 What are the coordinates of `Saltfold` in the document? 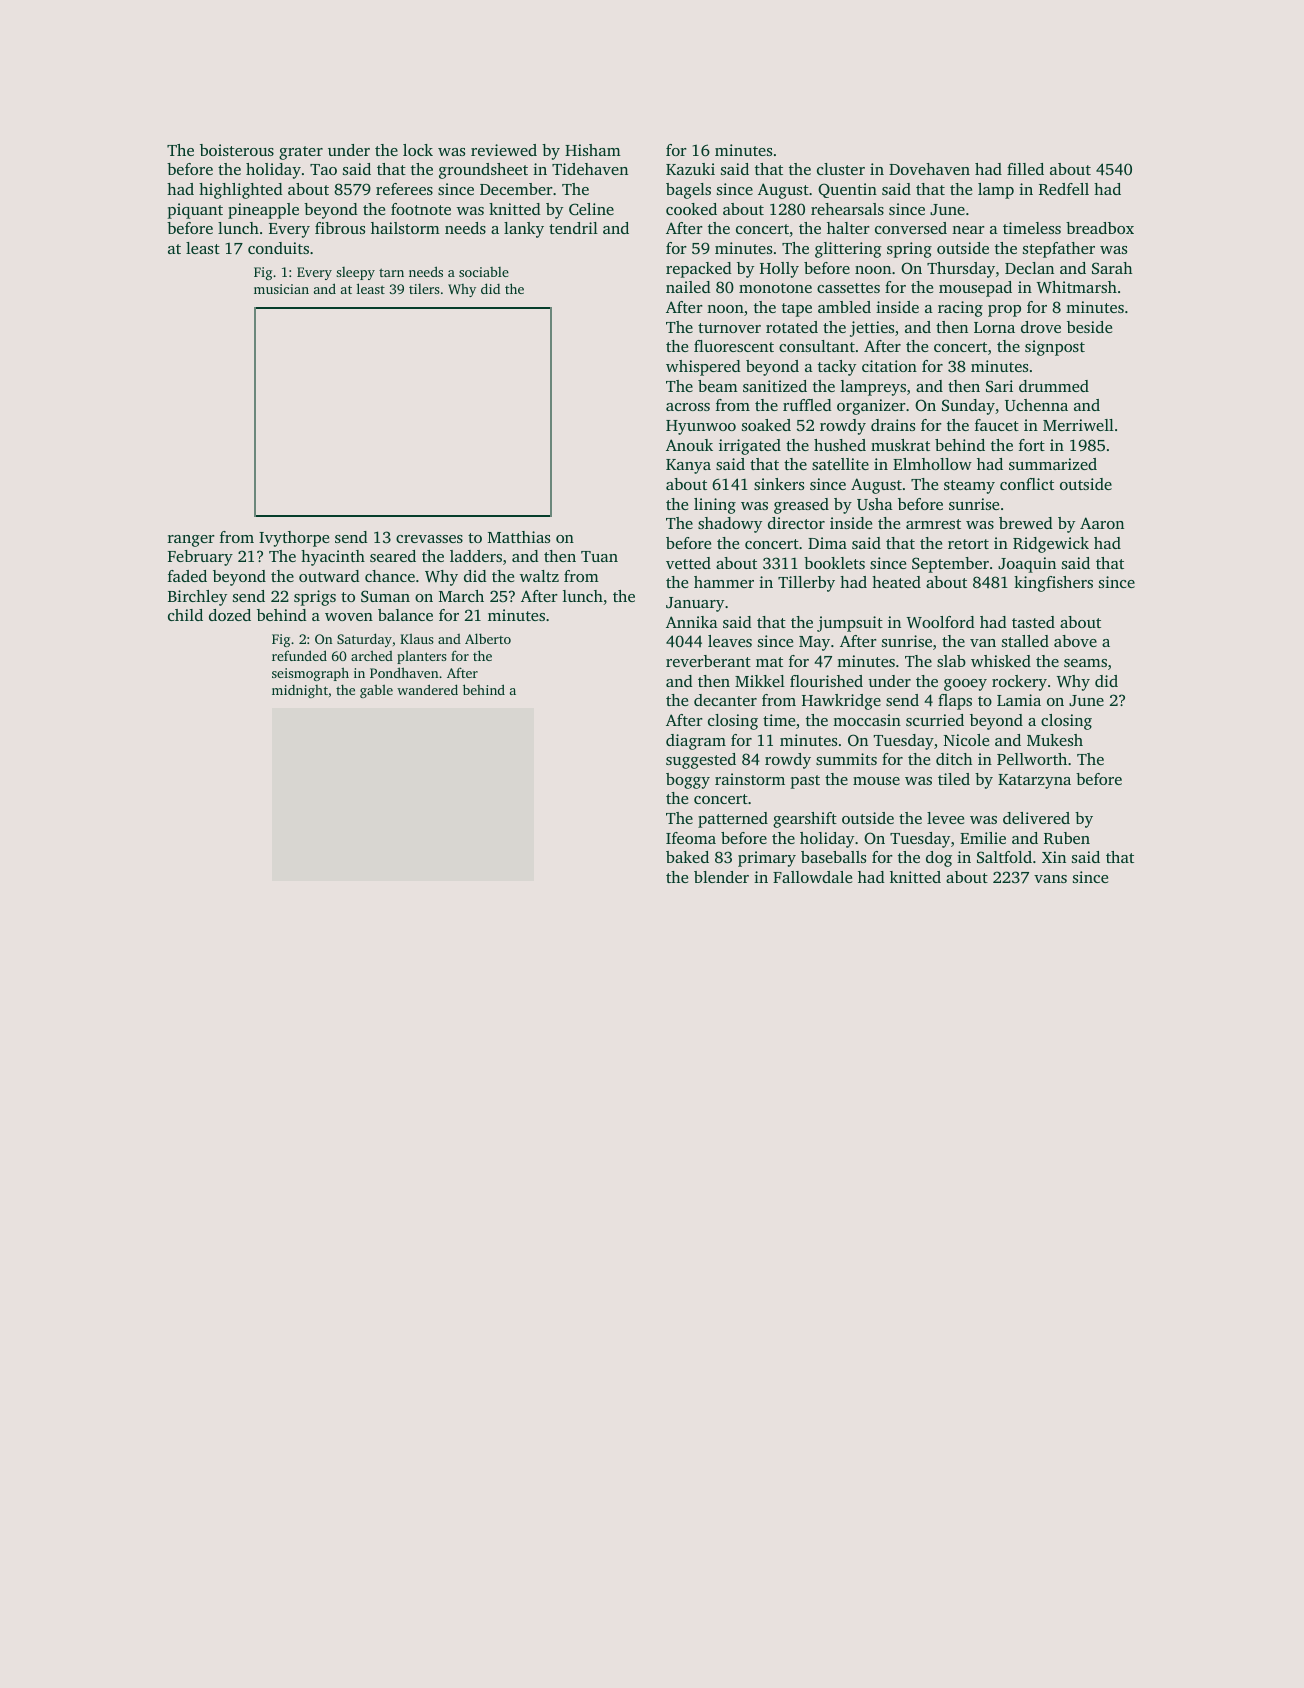 It's located at (1004, 857).
